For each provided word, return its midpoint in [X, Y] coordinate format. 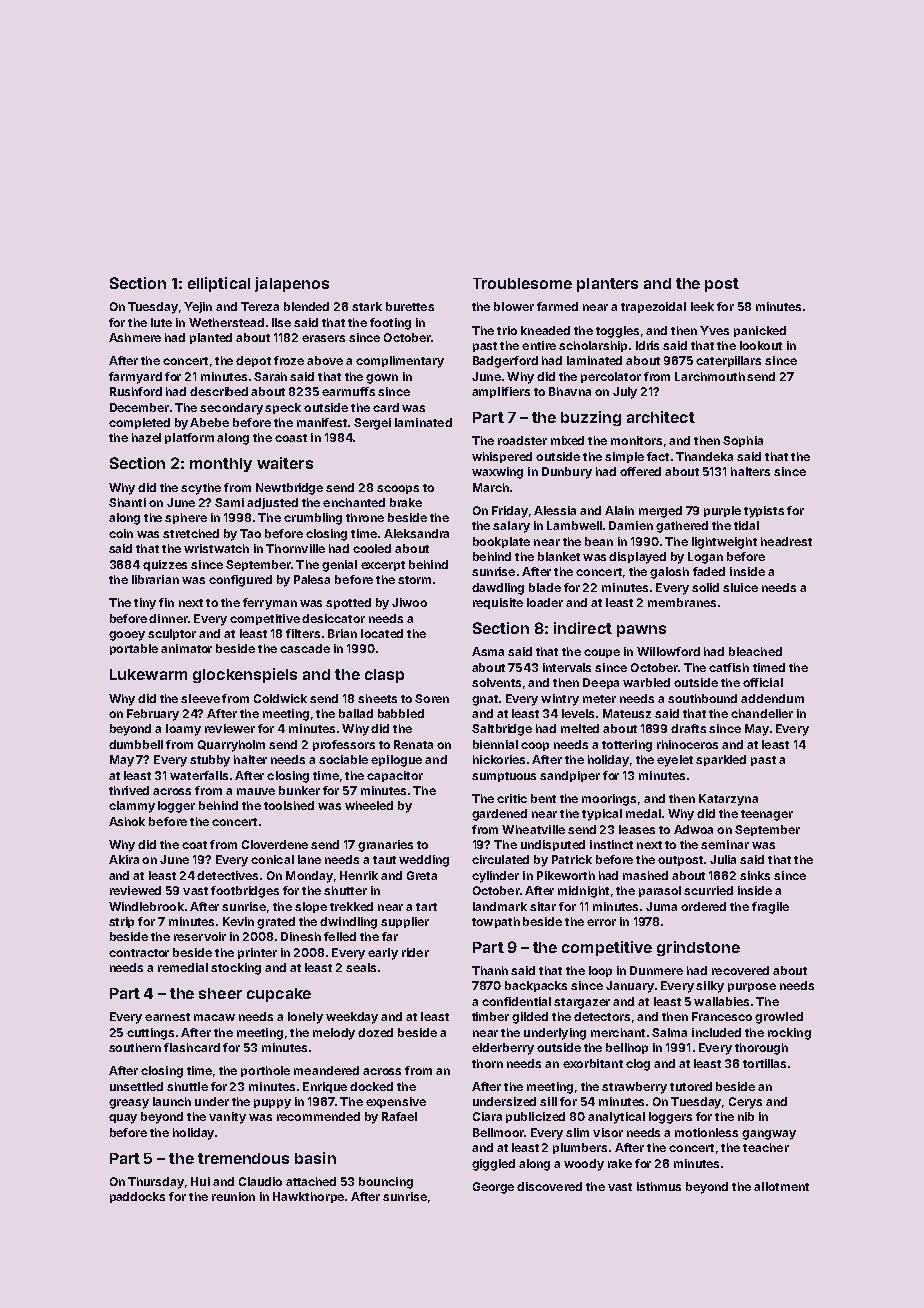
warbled [646, 682]
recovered [740, 970]
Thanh [490, 970]
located [382, 633]
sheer [220, 993]
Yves [714, 330]
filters [303, 633]
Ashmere [135, 337]
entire [539, 345]
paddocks [137, 1197]
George [493, 1188]
